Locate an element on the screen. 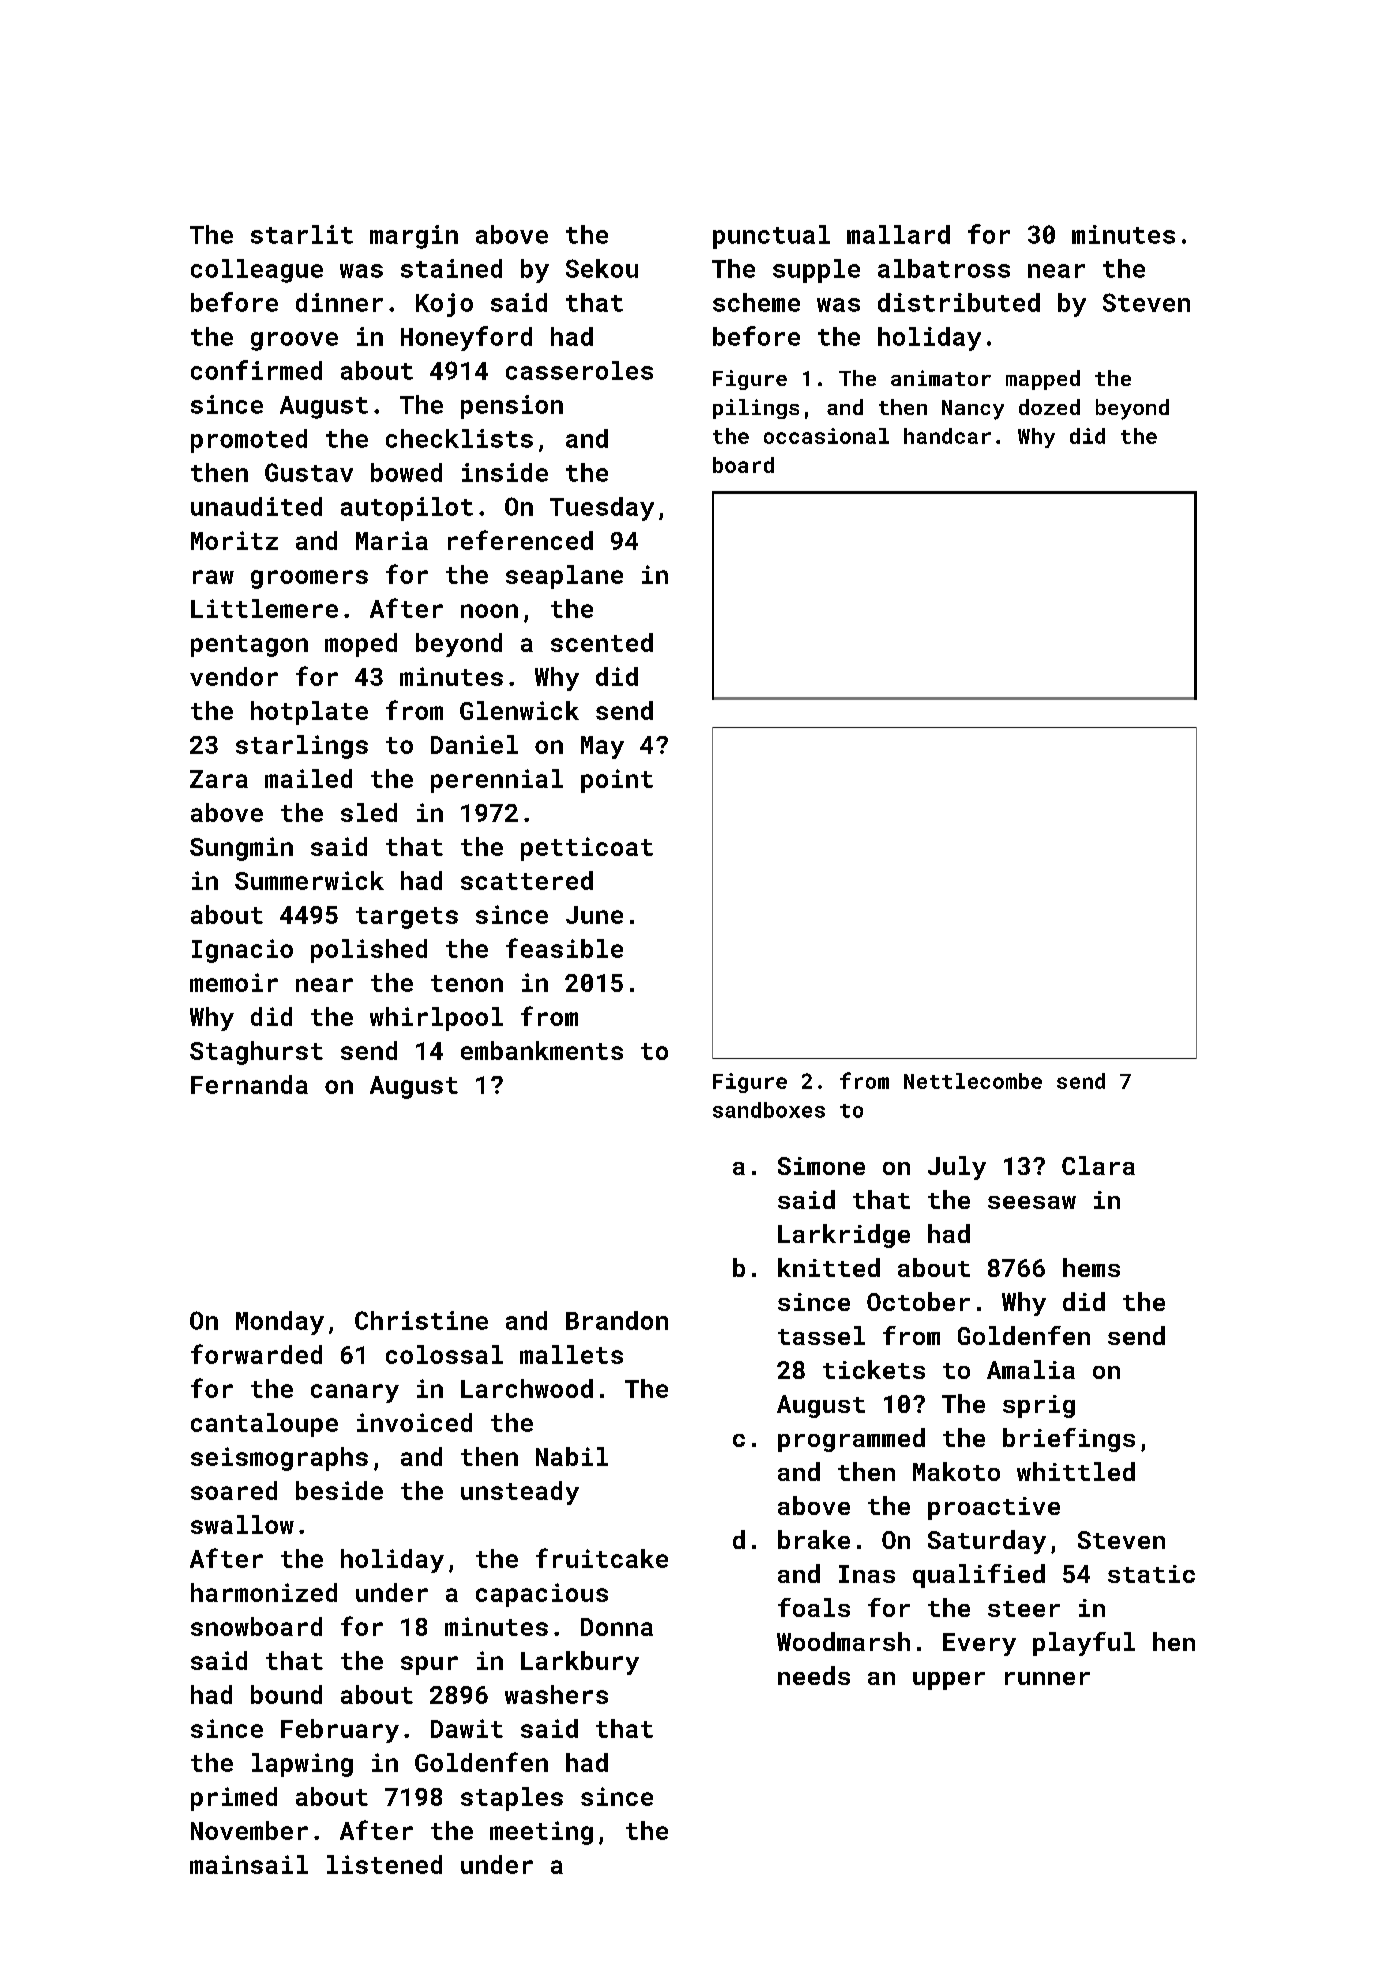 The width and height of the screenshot is (1386, 1969). albatross is located at coordinates (944, 268).
